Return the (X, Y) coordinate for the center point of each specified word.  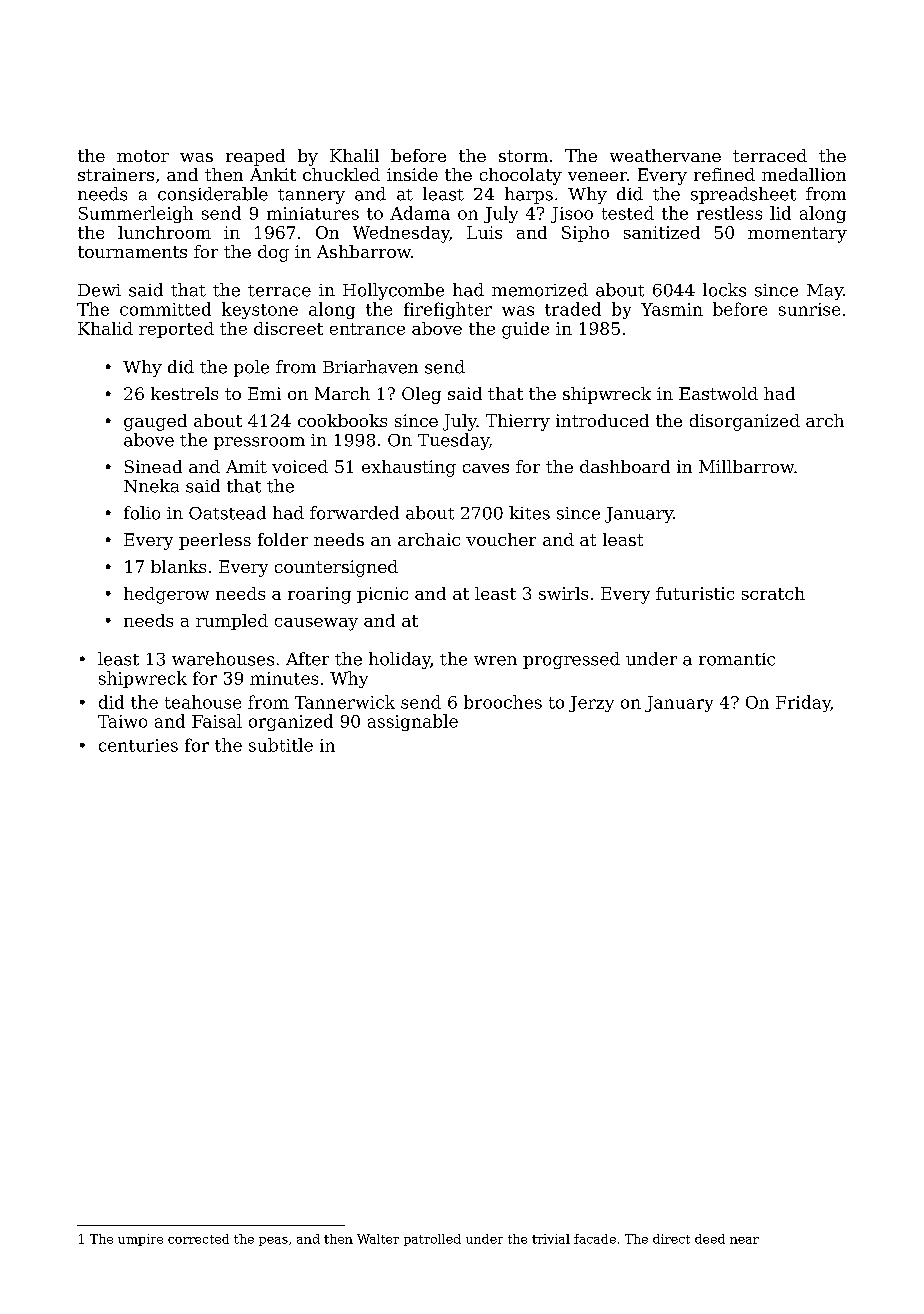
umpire (140, 1240)
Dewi (99, 290)
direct (671, 1239)
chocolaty (521, 176)
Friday (803, 703)
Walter (378, 1239)
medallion (804, 174)
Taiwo (122, 721)
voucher (501, 539)
